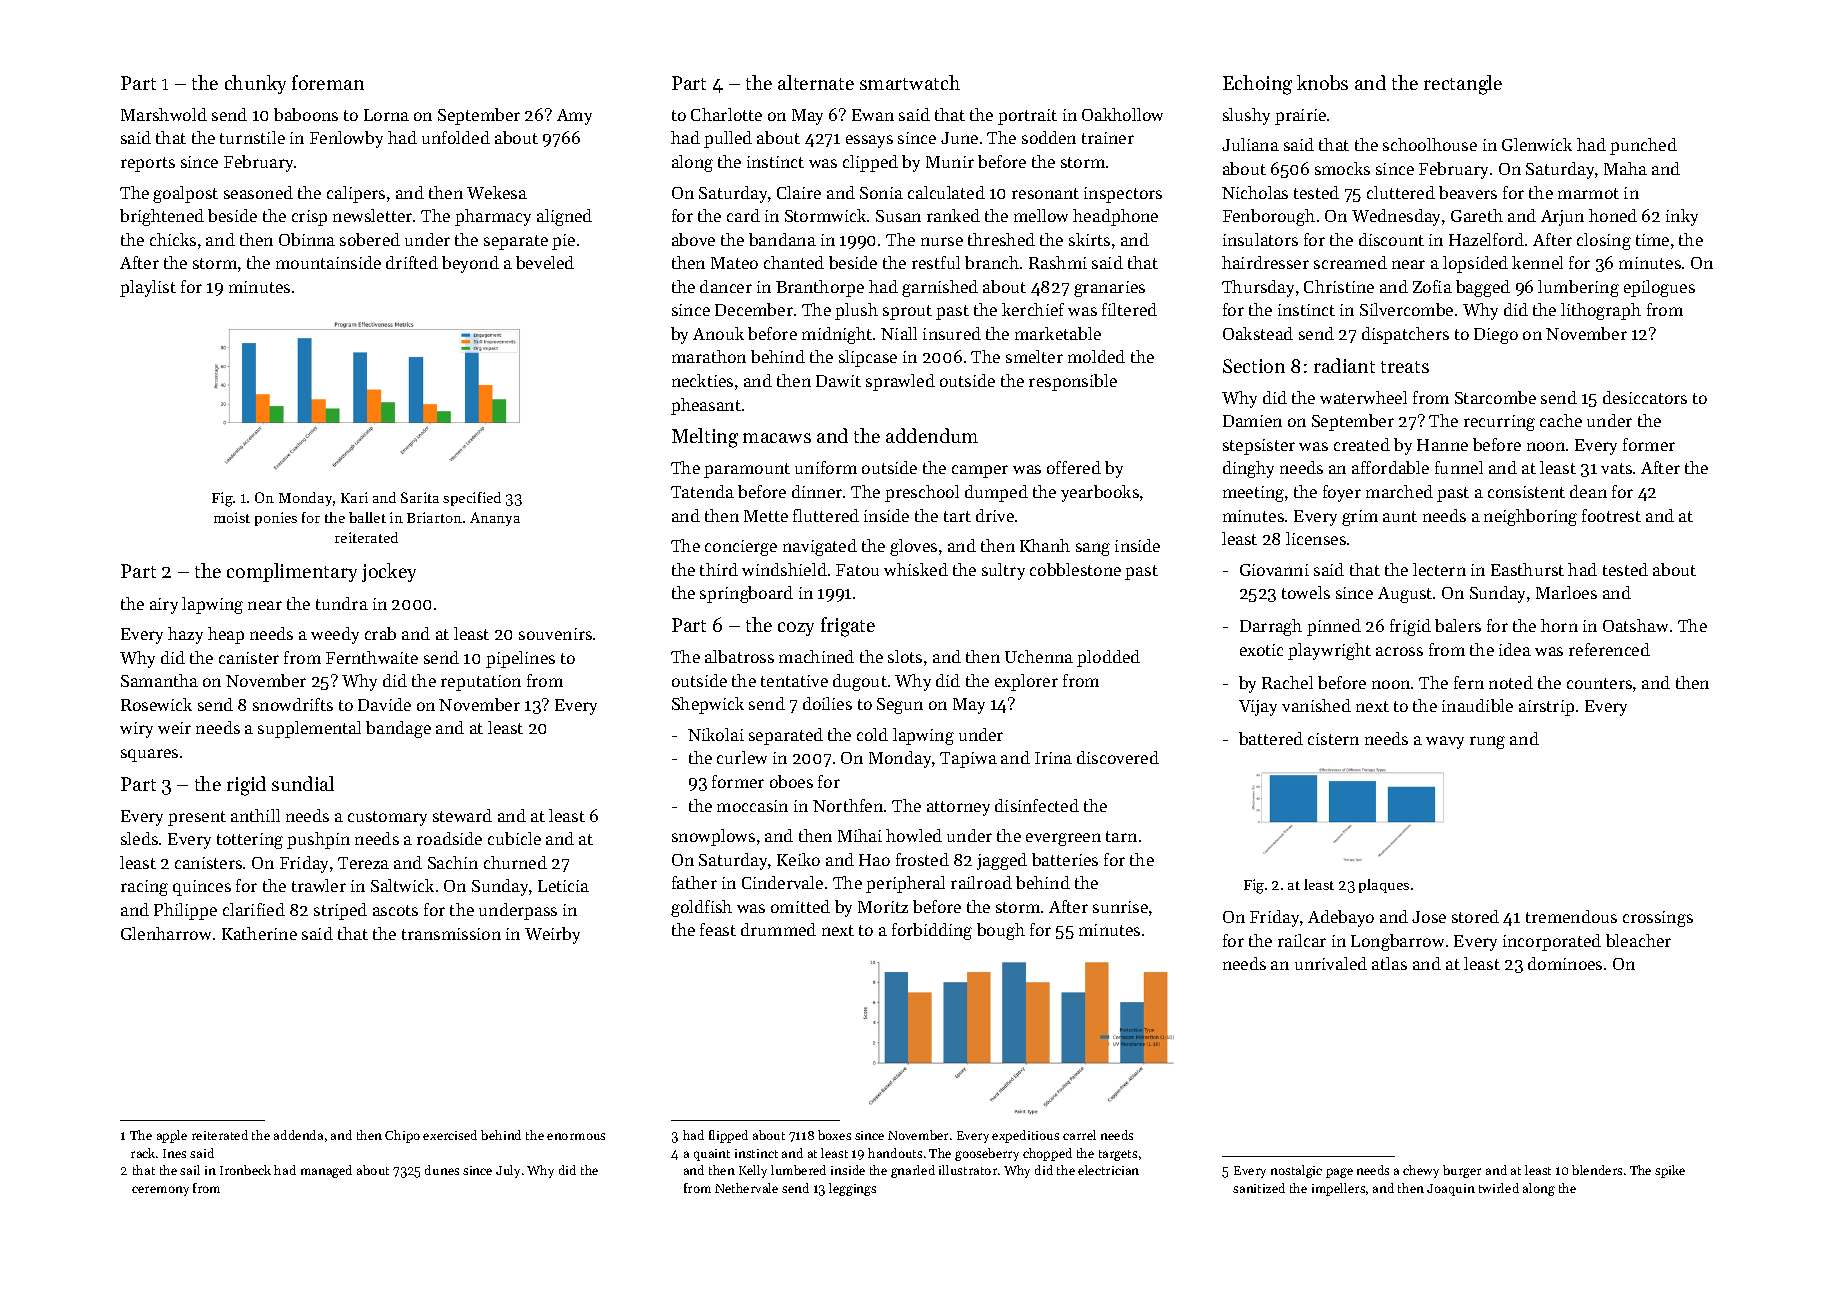 Image resolution: width=1836 pixels, height=1298 pixels. What do you see at coordinates (481, 683) in the screenshot?
I see `reputation` at bounding box center [481, 683].
